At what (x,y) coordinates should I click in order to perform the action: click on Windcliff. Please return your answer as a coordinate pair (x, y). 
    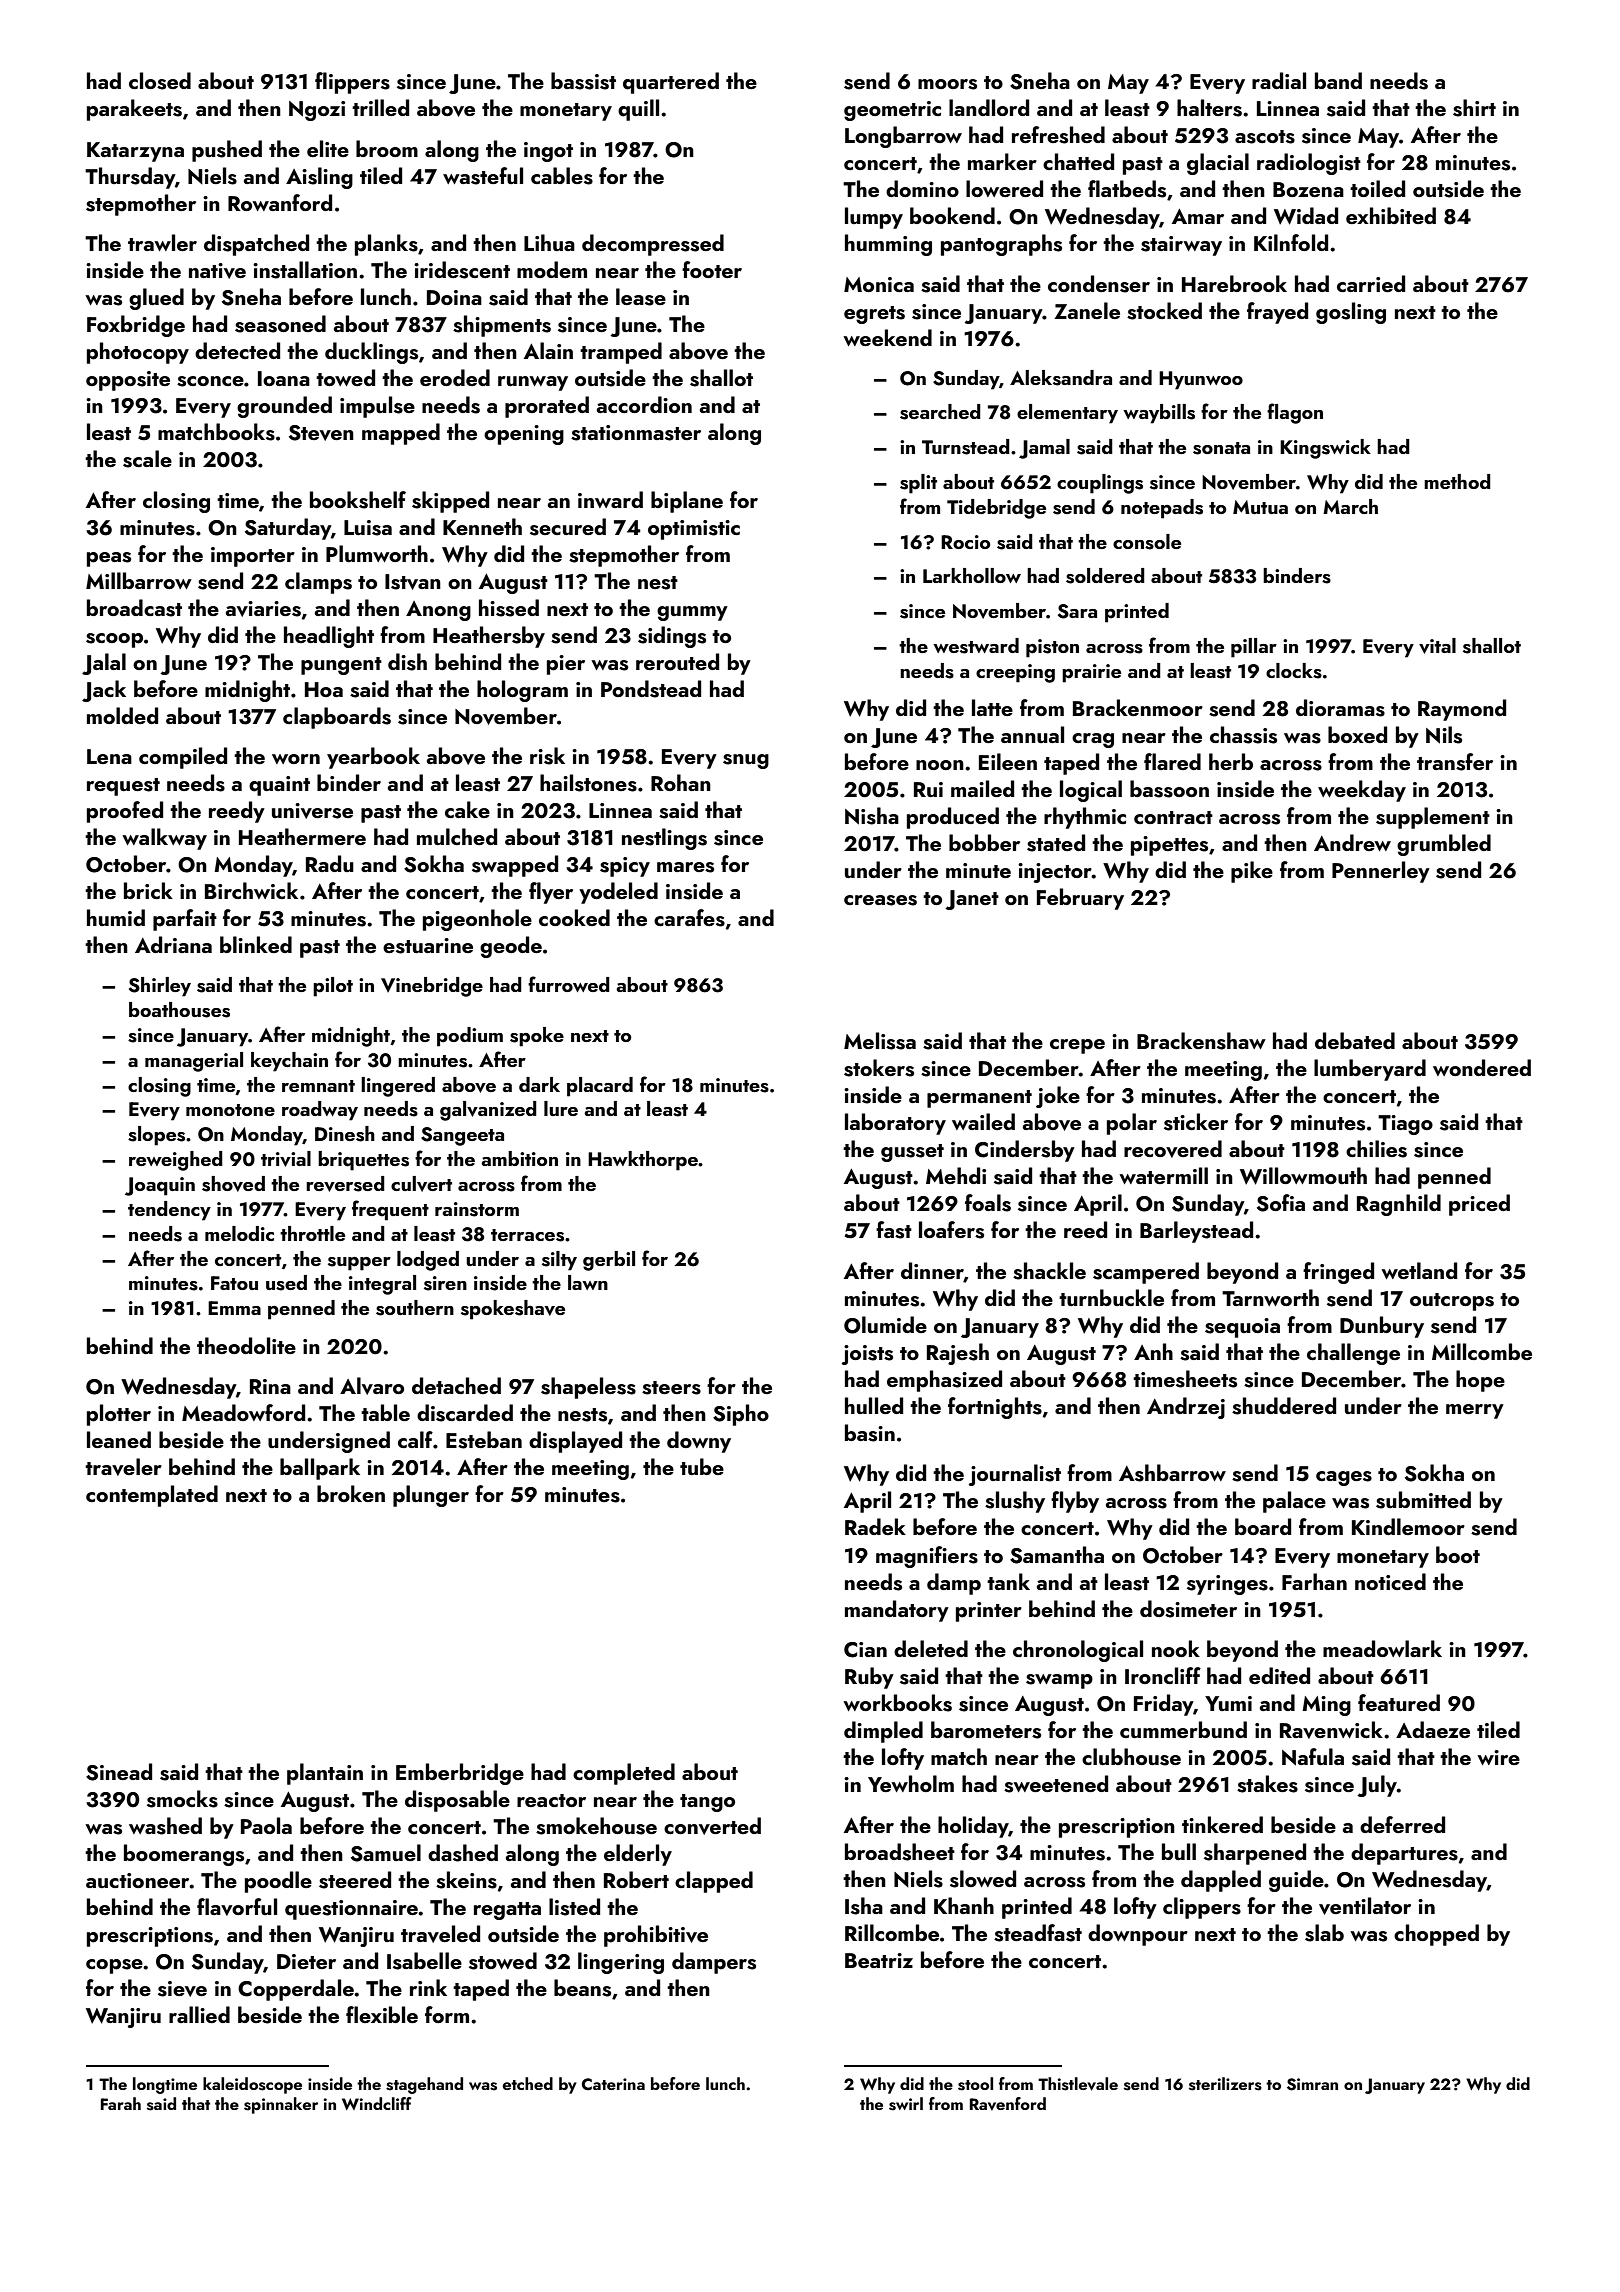
    Looking at the image, I should click on (376, 2103).
